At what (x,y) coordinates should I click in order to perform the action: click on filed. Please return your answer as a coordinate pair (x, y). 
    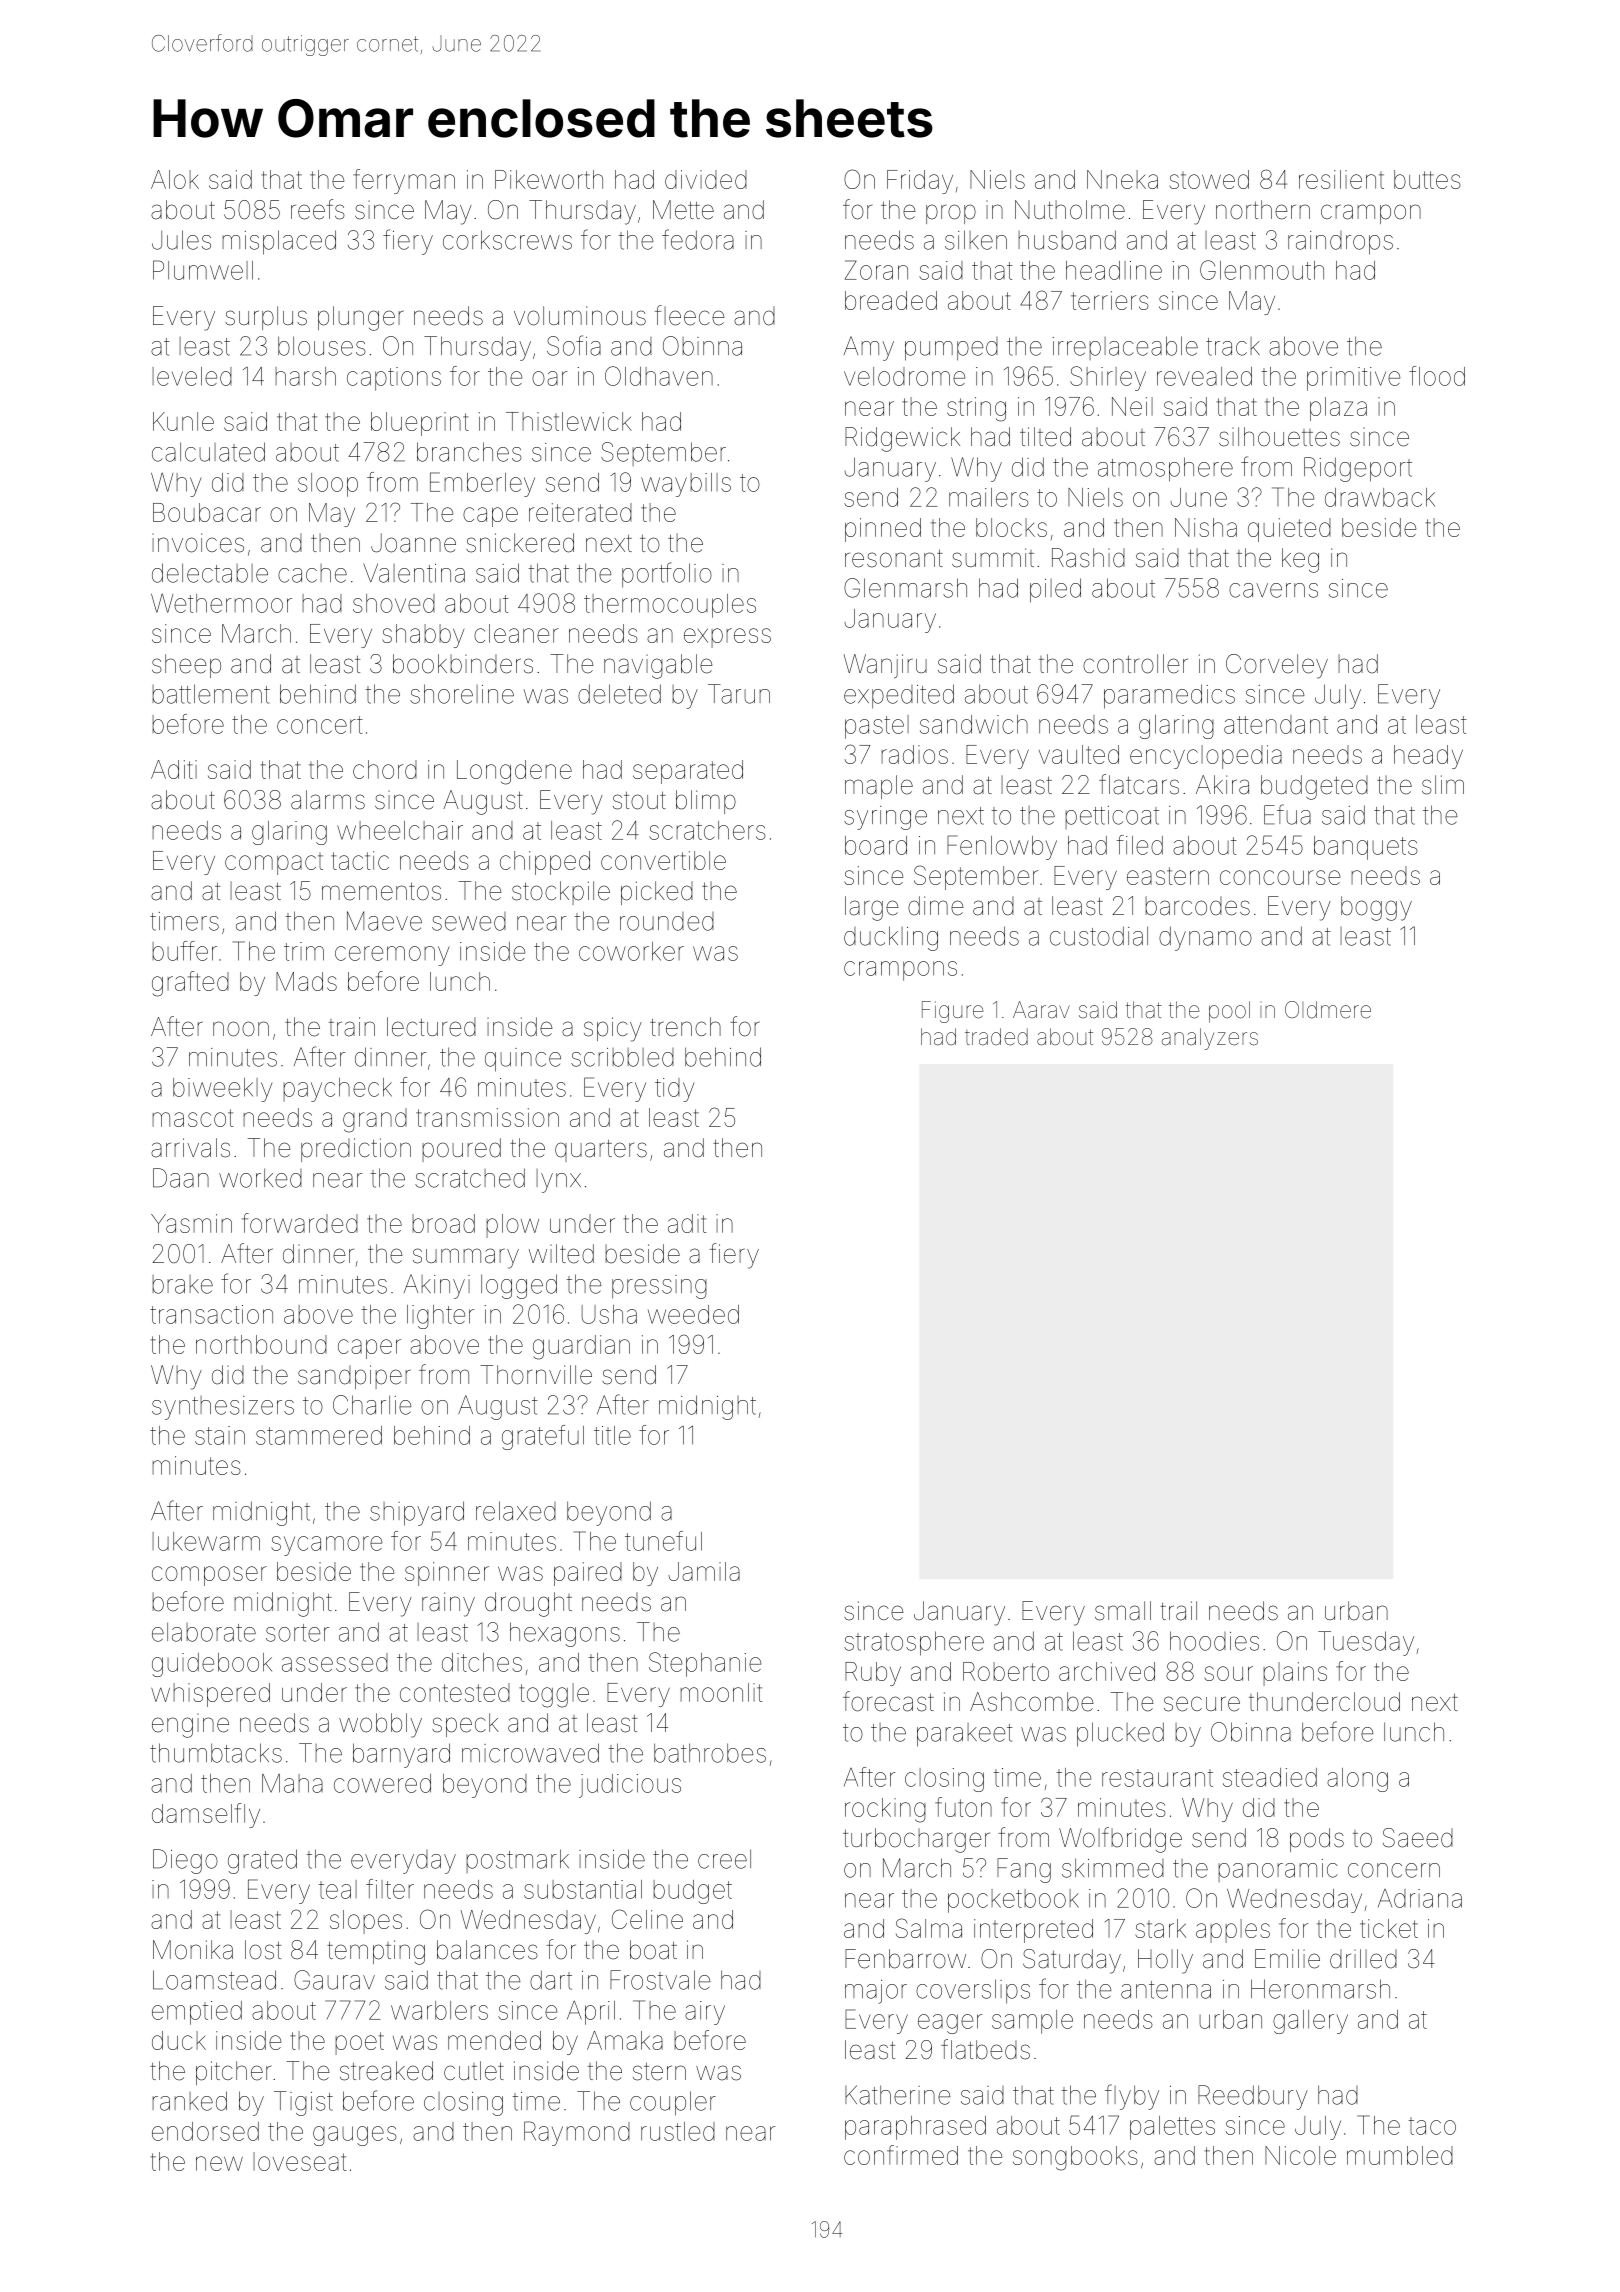
    Looking at the image, I should click on (1140, 845).
